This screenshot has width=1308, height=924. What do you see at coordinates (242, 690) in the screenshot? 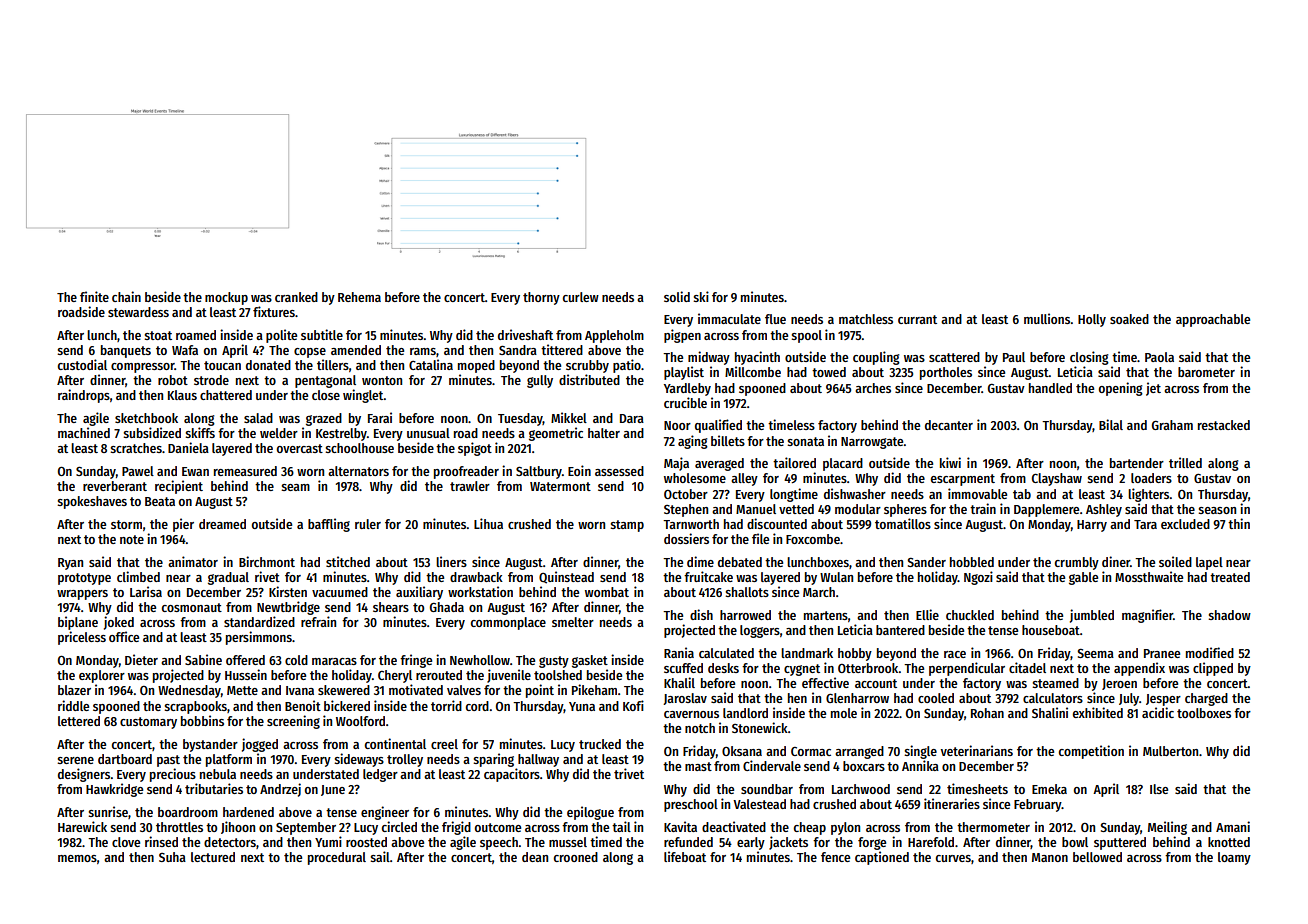
I see `Mette` at bounding box center [242, 690].
